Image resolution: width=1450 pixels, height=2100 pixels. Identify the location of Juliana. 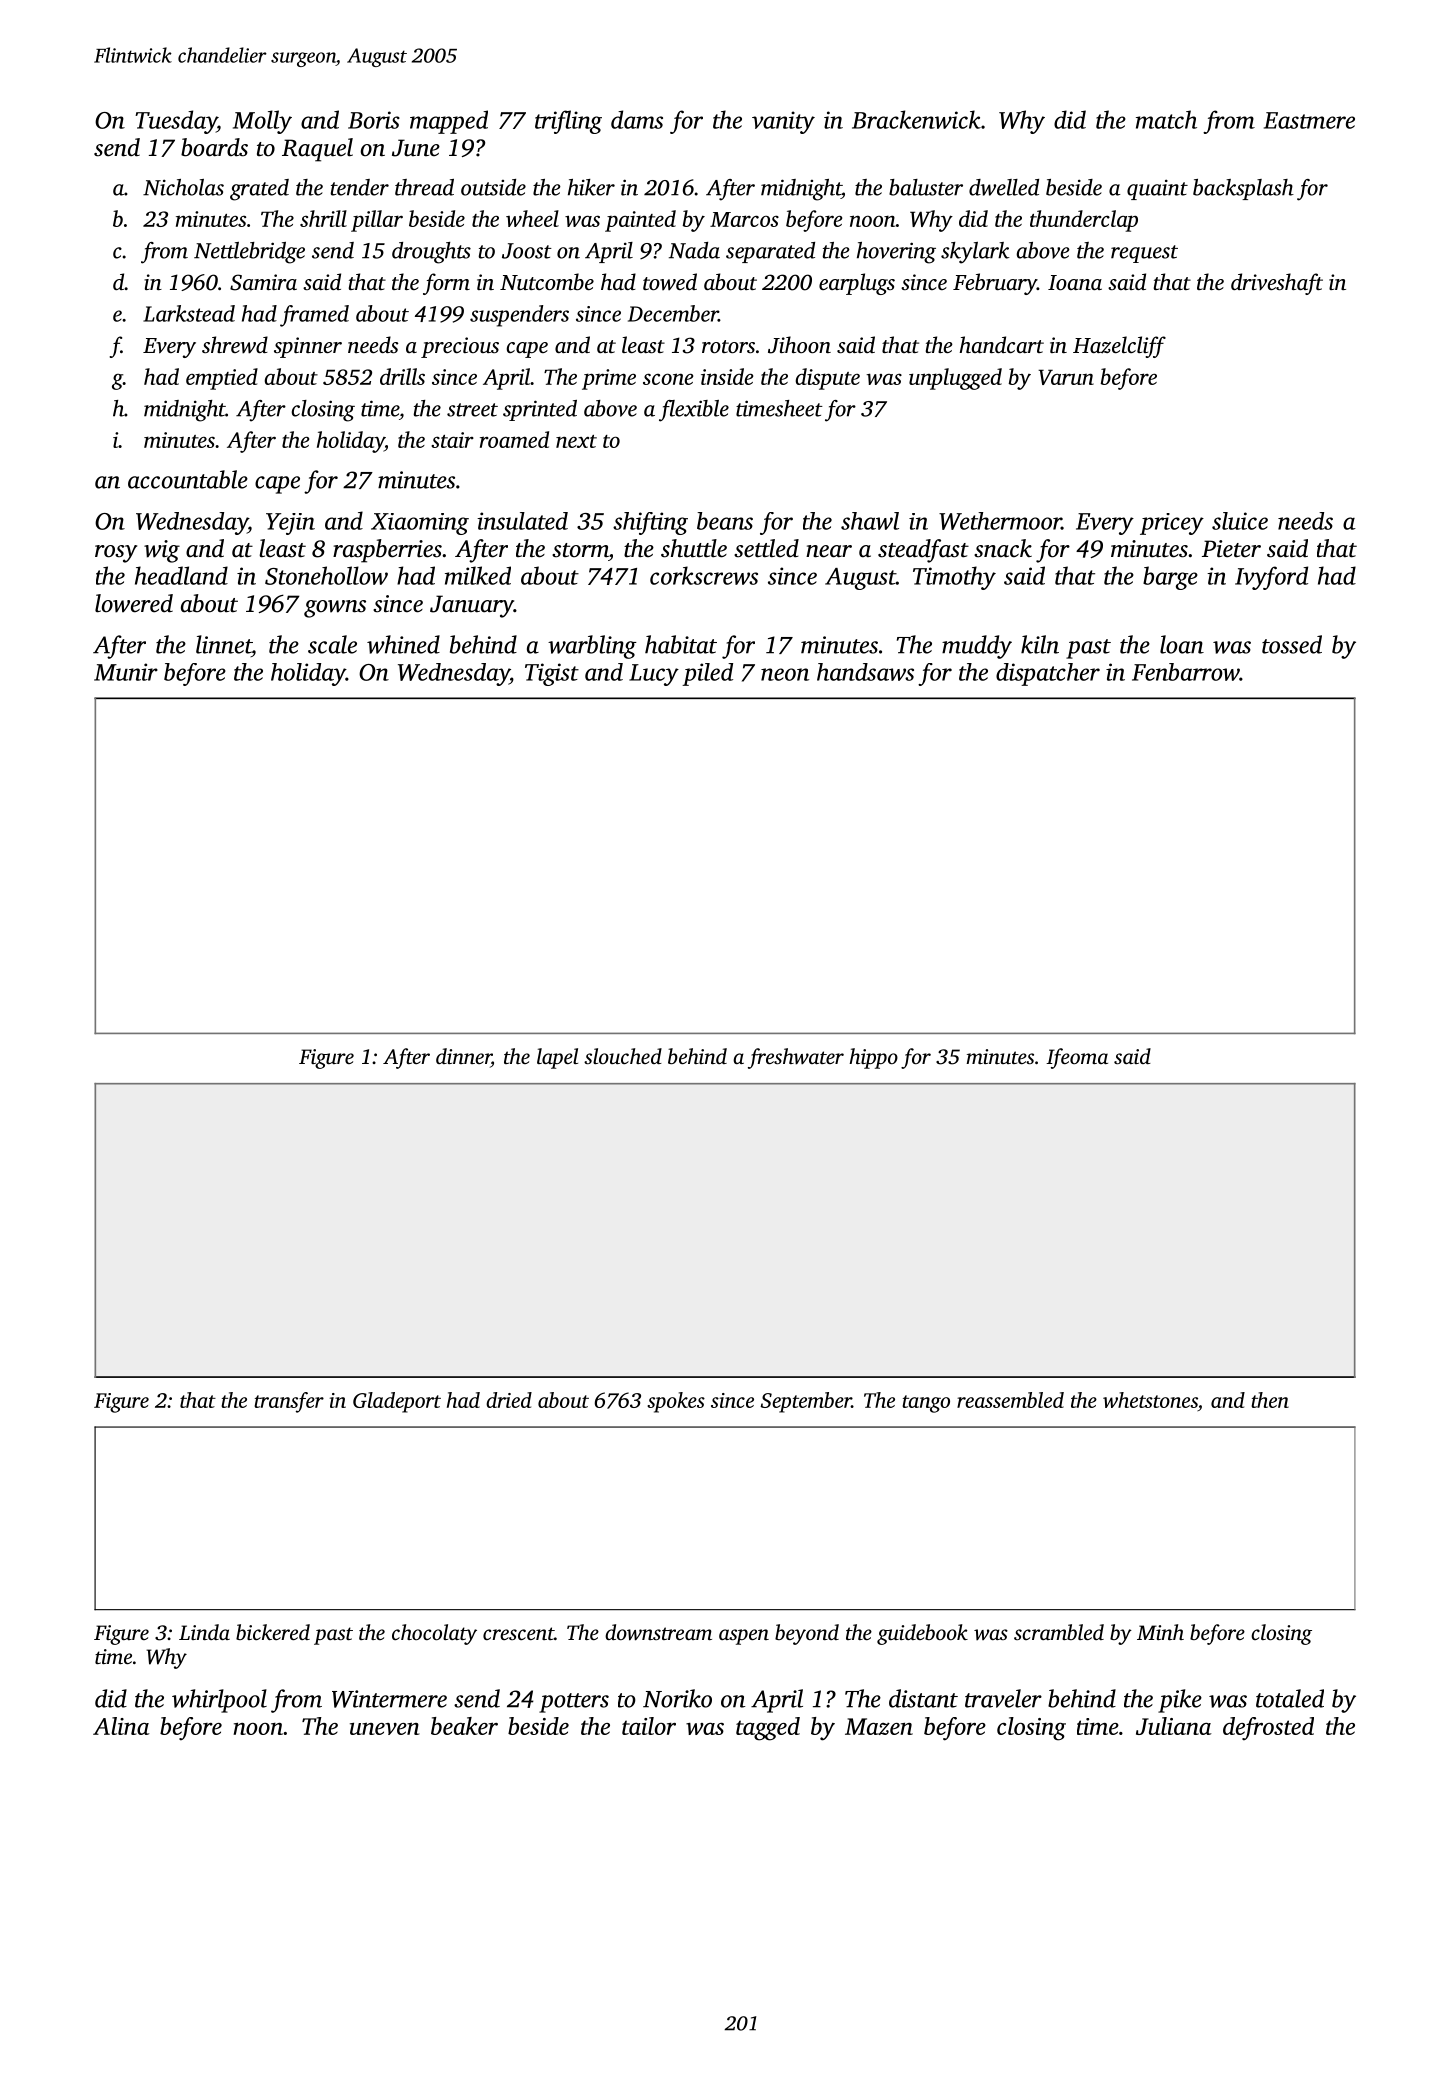
(1174, 1726).
